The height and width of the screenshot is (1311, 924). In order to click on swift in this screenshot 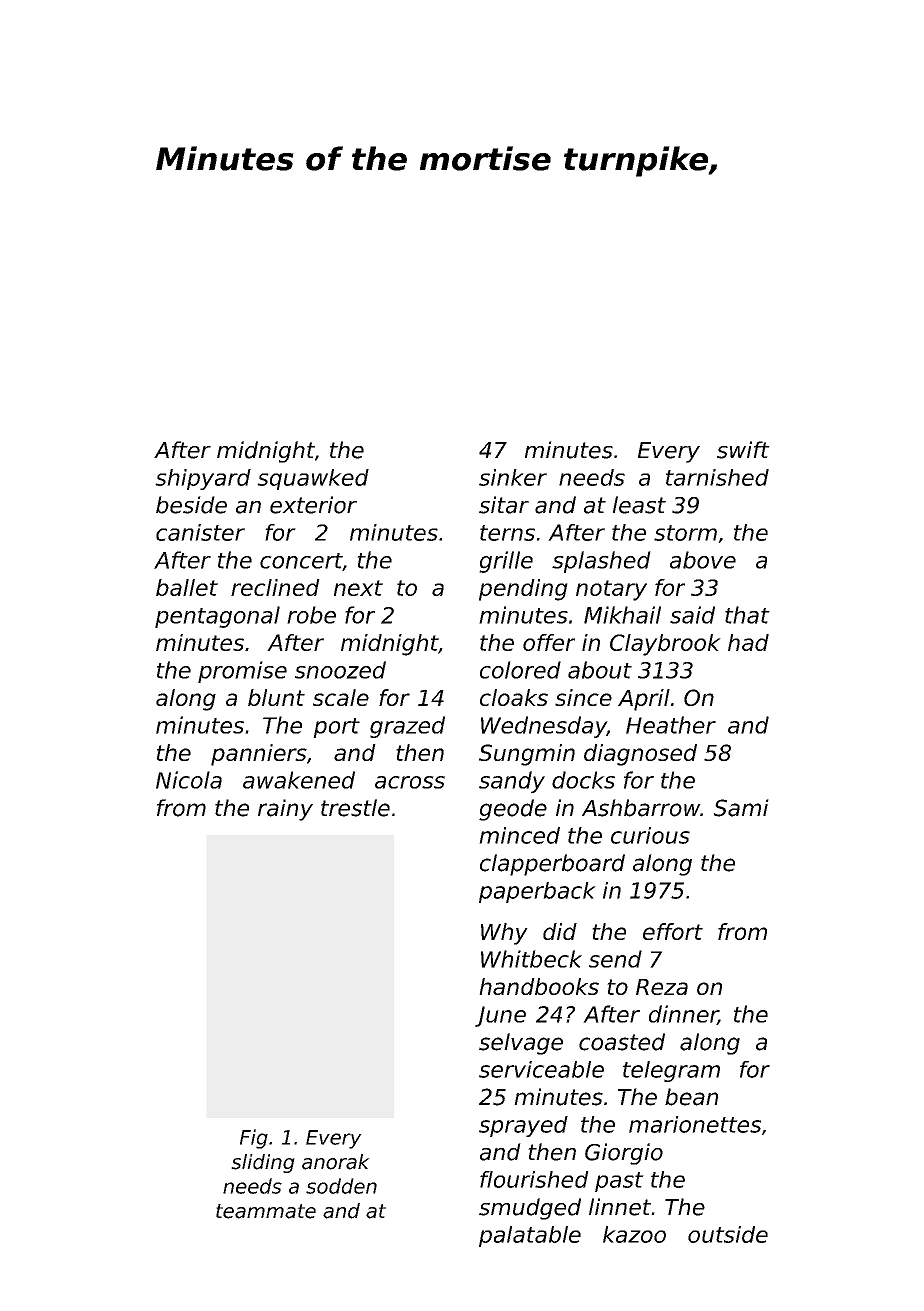, I will do `click(743, 450)`.
